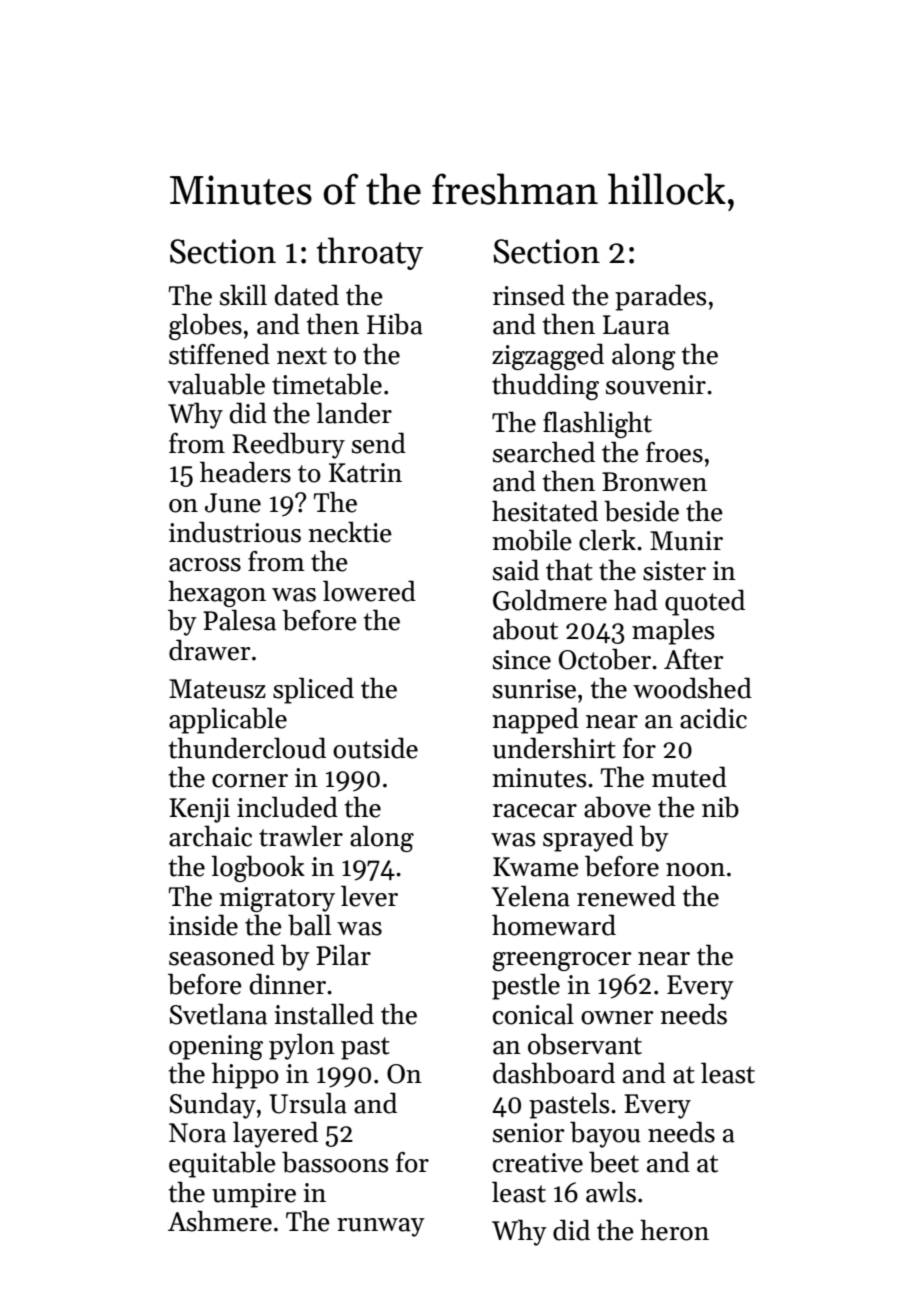 The image size is (924, 1311). What do you see at coordinates (522, 660) in the screenshot?
I see `since` at bounding box center [522, 660].
